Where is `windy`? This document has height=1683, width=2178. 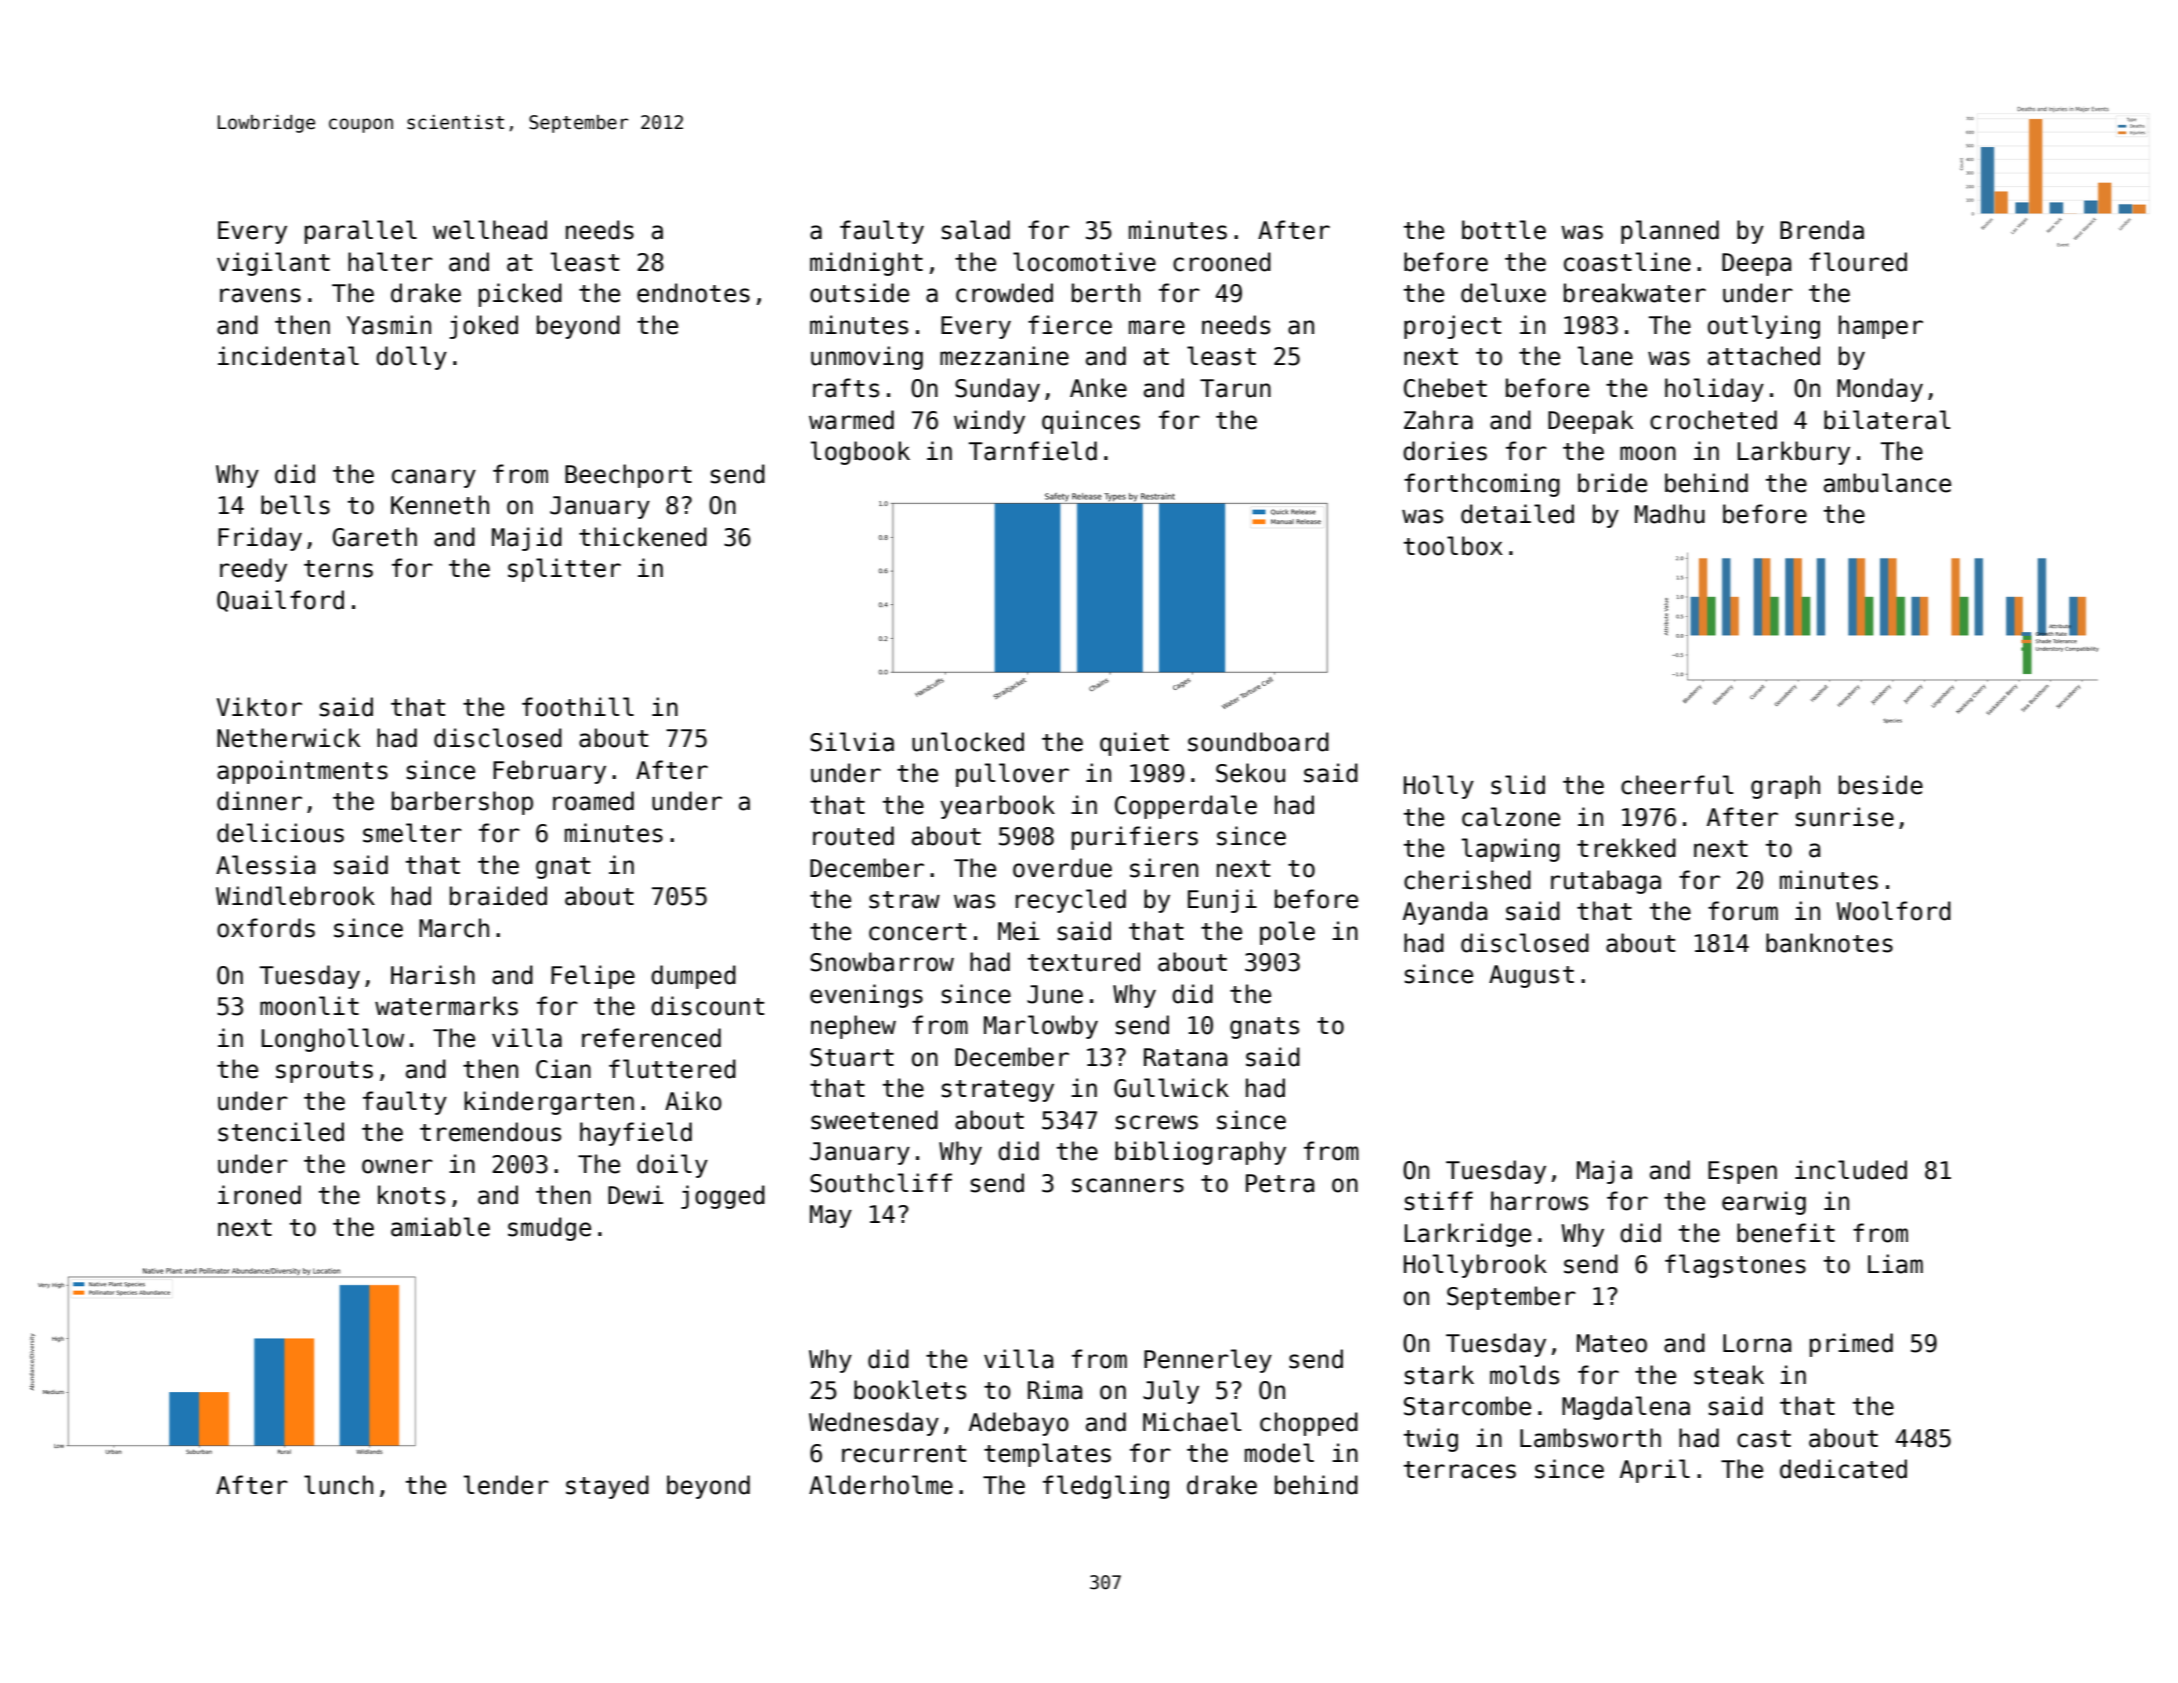
windy is located at coordinates (989, 422).
